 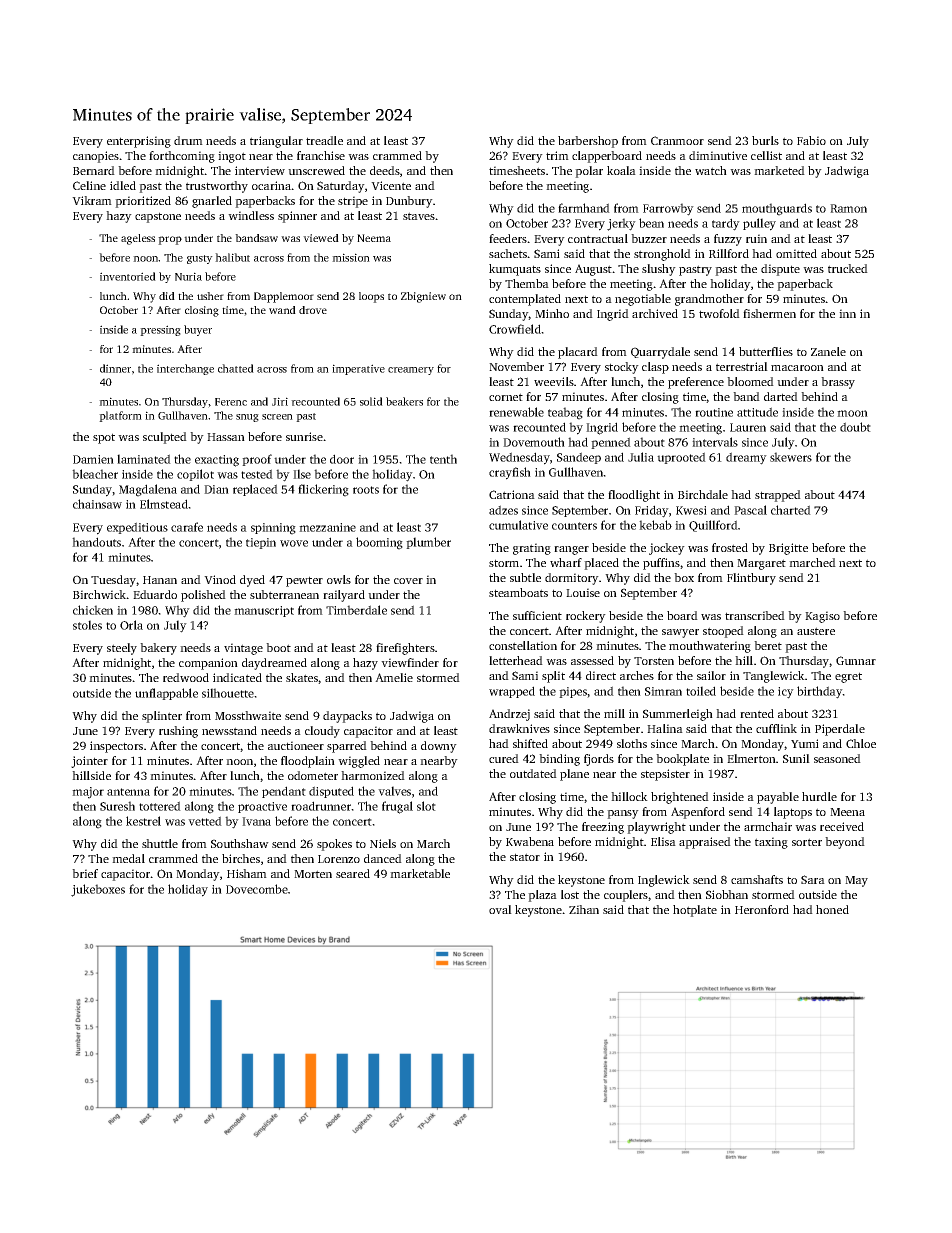 What do you see at coordinates (98, 890) in the screenshot?
I see `jukeboxes` at bounding box center [98, 890].
